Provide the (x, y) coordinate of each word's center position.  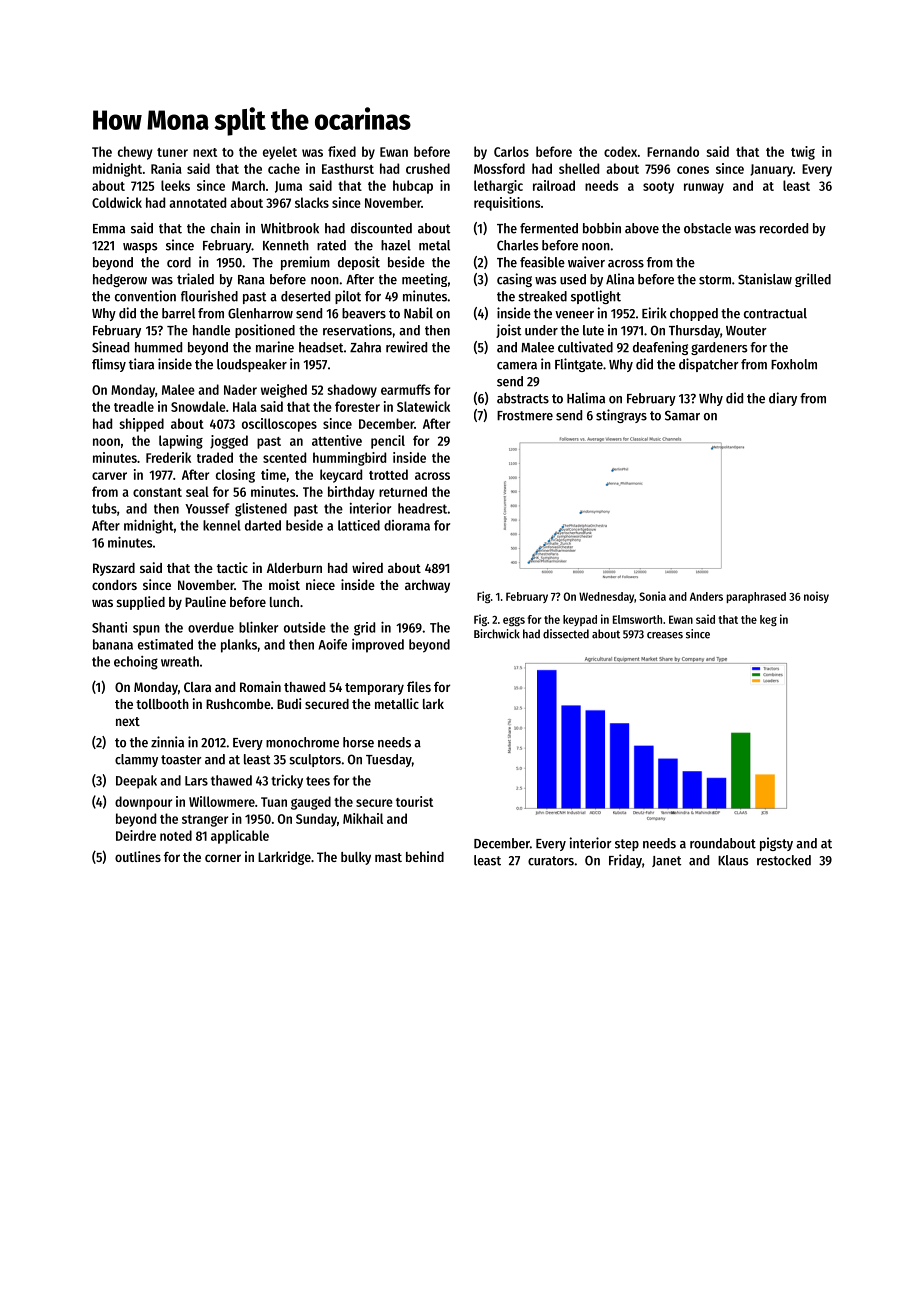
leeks (175, 185)
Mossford (499, 168)
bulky (356, 858)
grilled (813, 280)
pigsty (776, 844)
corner (223, 858)
